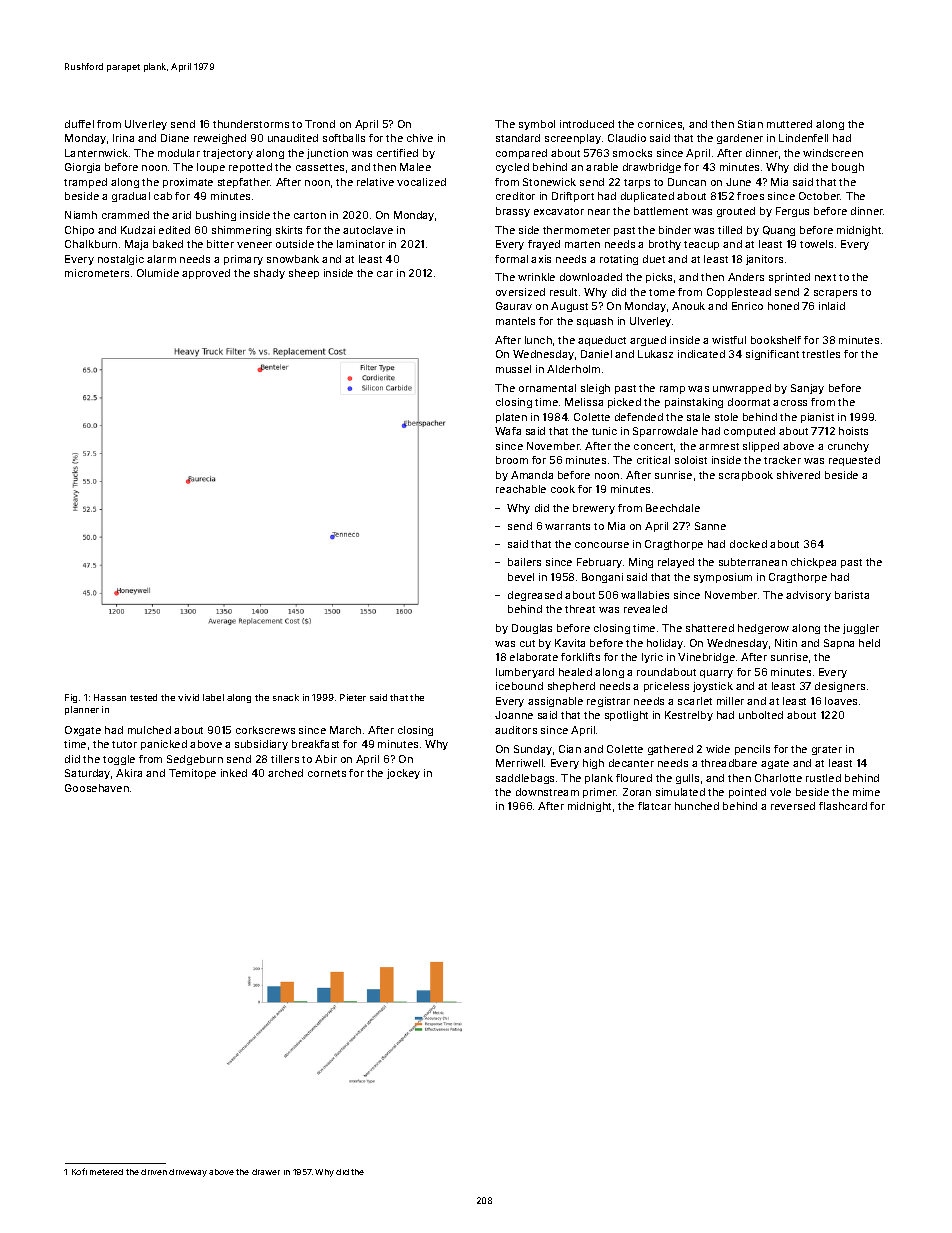 This image has height=1233, width=952. Describe the element at coordinates (740, 139) in the image. I see `gardener` at that location.
